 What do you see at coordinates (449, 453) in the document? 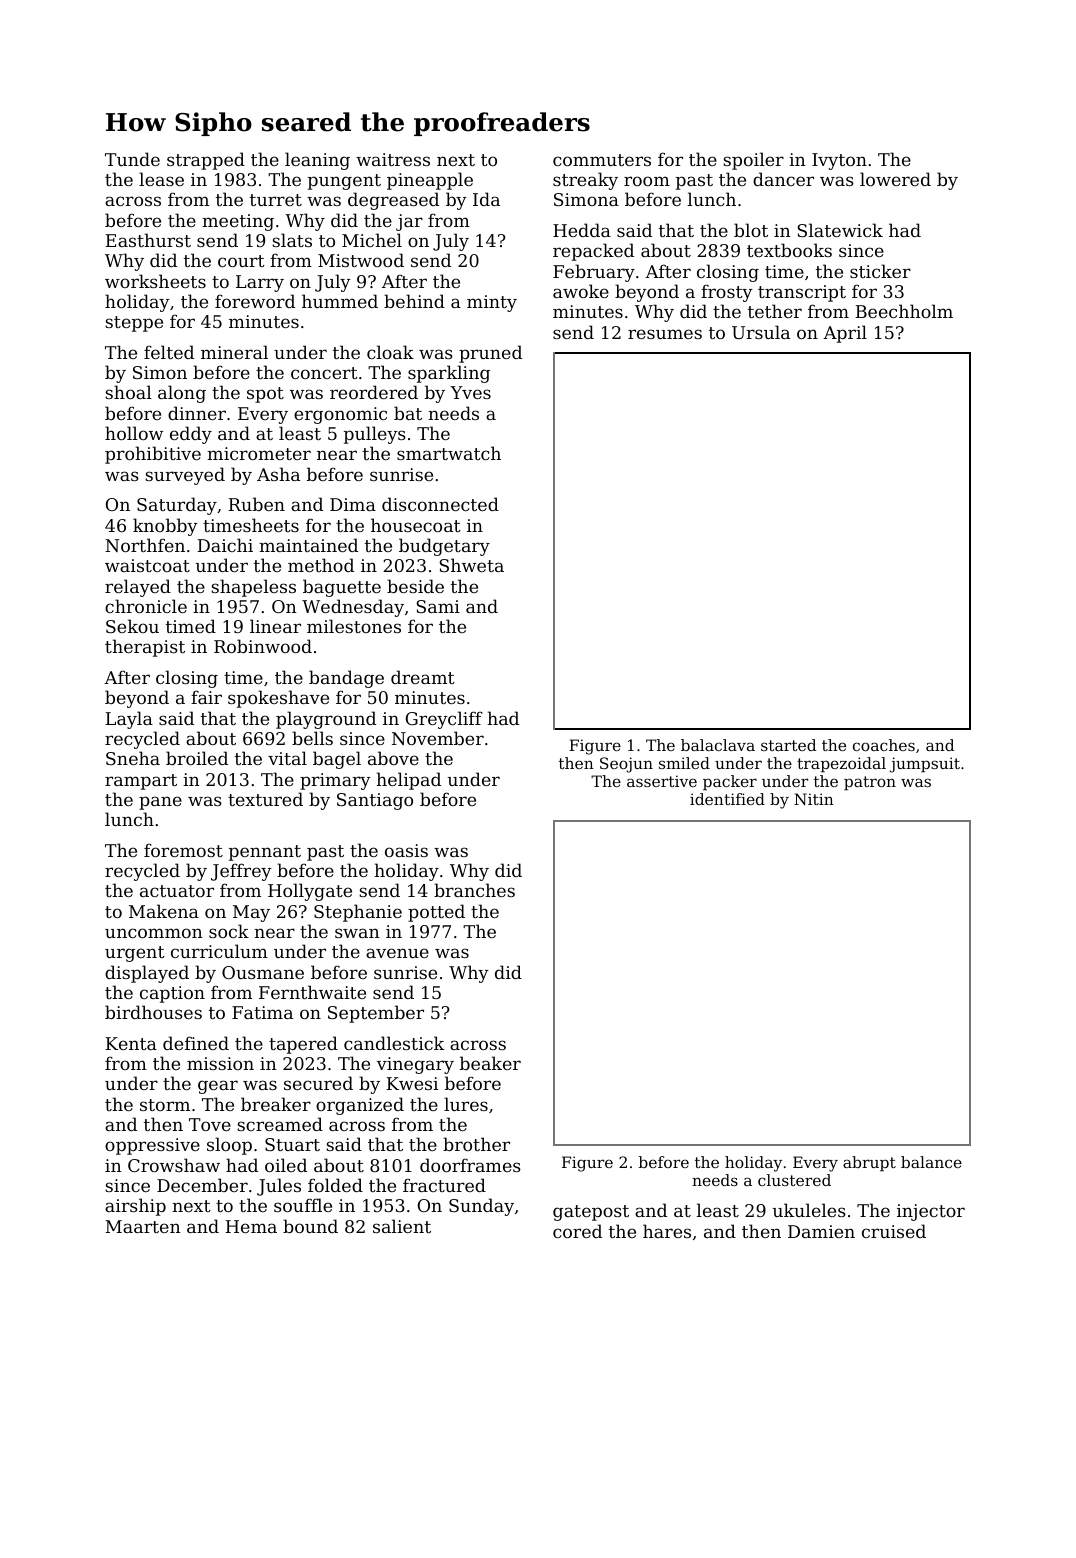
I see `smartwatch` at bounding box center [449, 453].
